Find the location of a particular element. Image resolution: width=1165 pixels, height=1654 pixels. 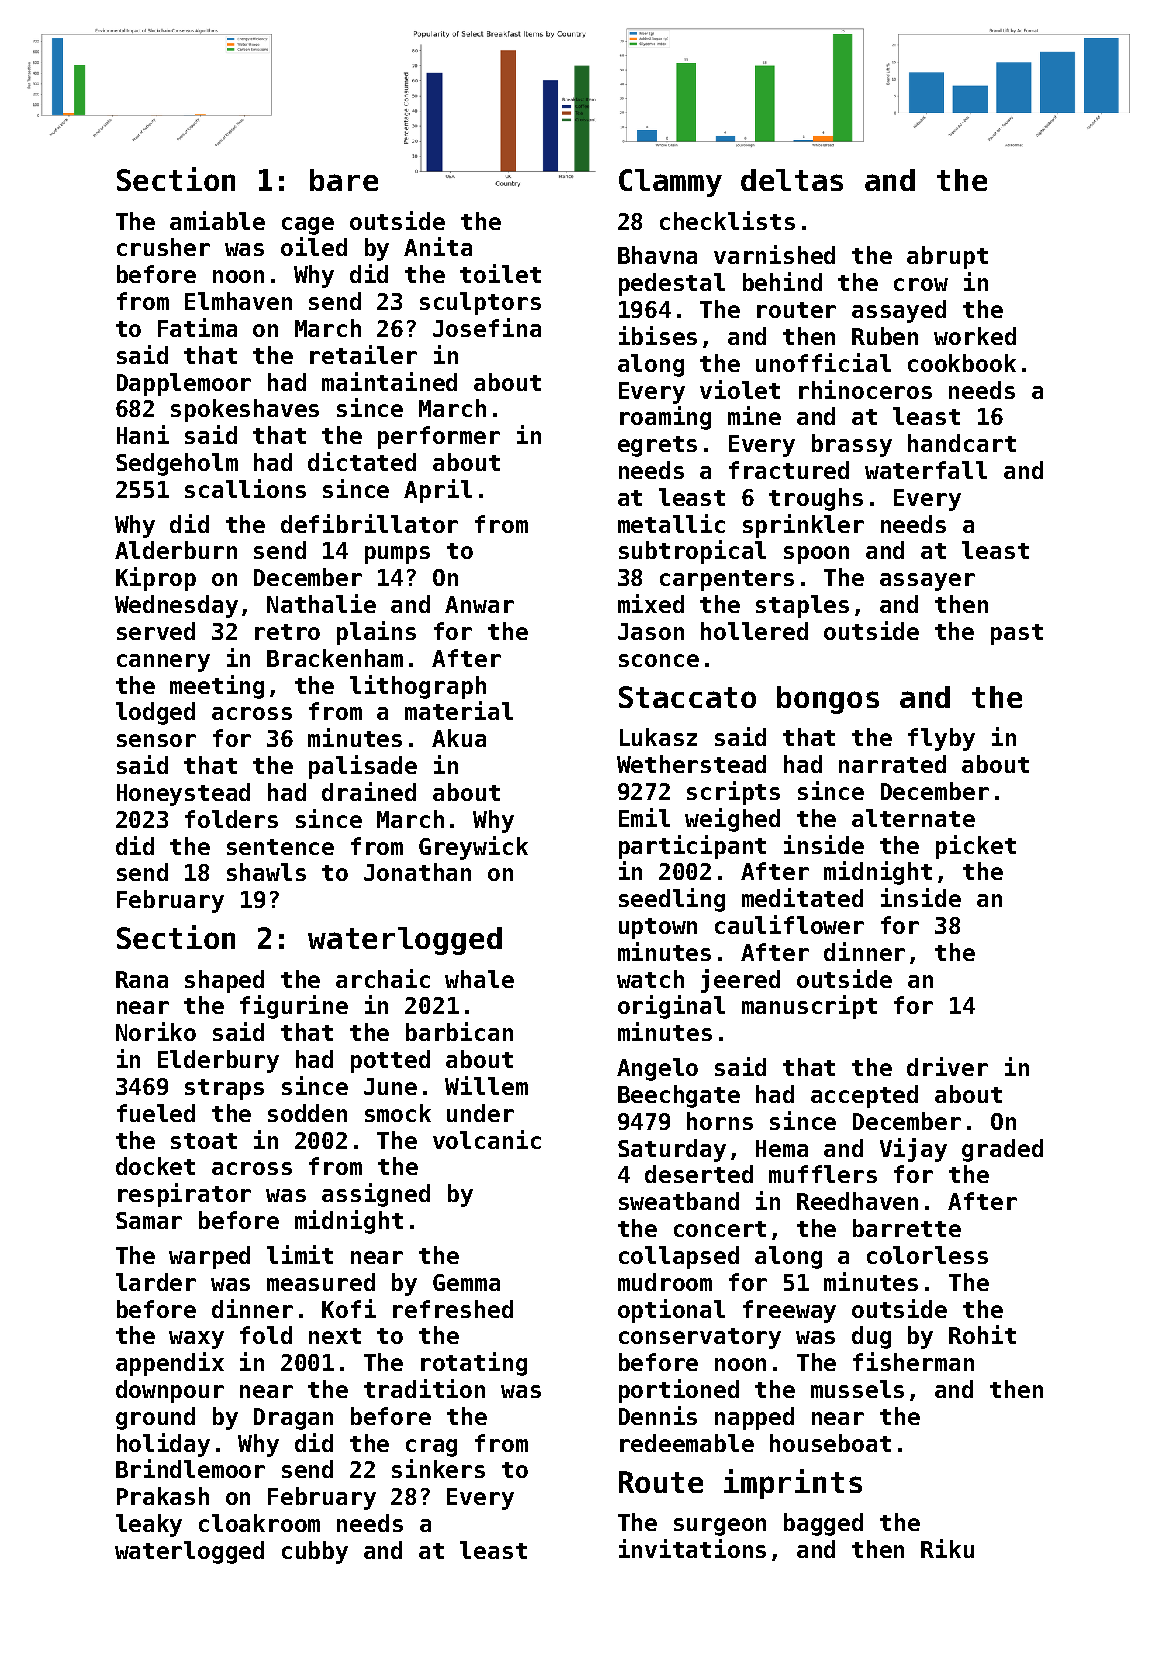

handcart is located at coordinates (962, 443).
